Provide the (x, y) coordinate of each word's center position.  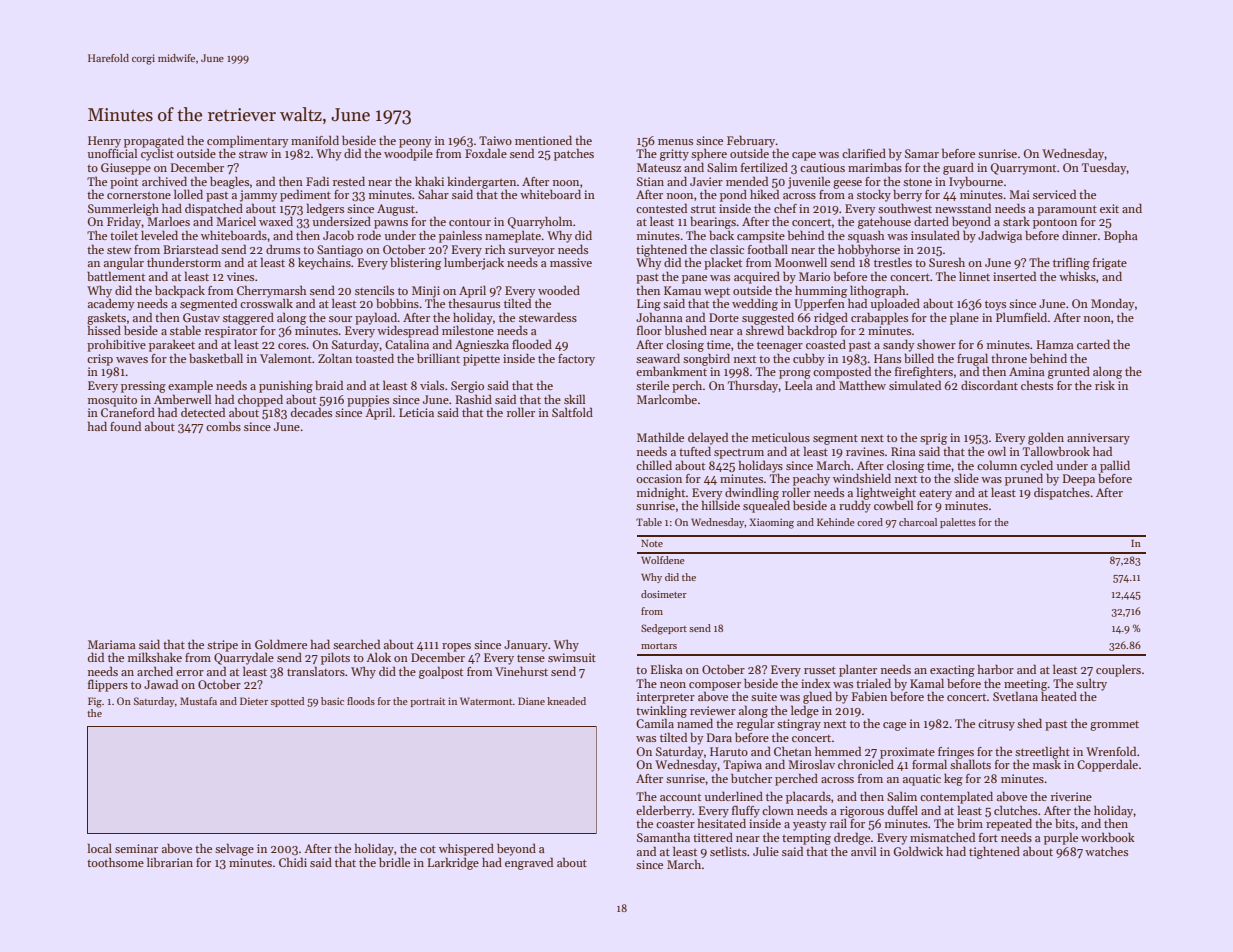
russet (820, 670)
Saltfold (572, 412)
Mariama (112, 644)
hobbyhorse (869, 250)
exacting (952, 671)
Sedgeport (664, 629)
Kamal (927, 683)
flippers (108, 685)
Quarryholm (540, 222)
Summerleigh (123, 209)
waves (132, 360)
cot (428, 849)
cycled (1036, 466)
